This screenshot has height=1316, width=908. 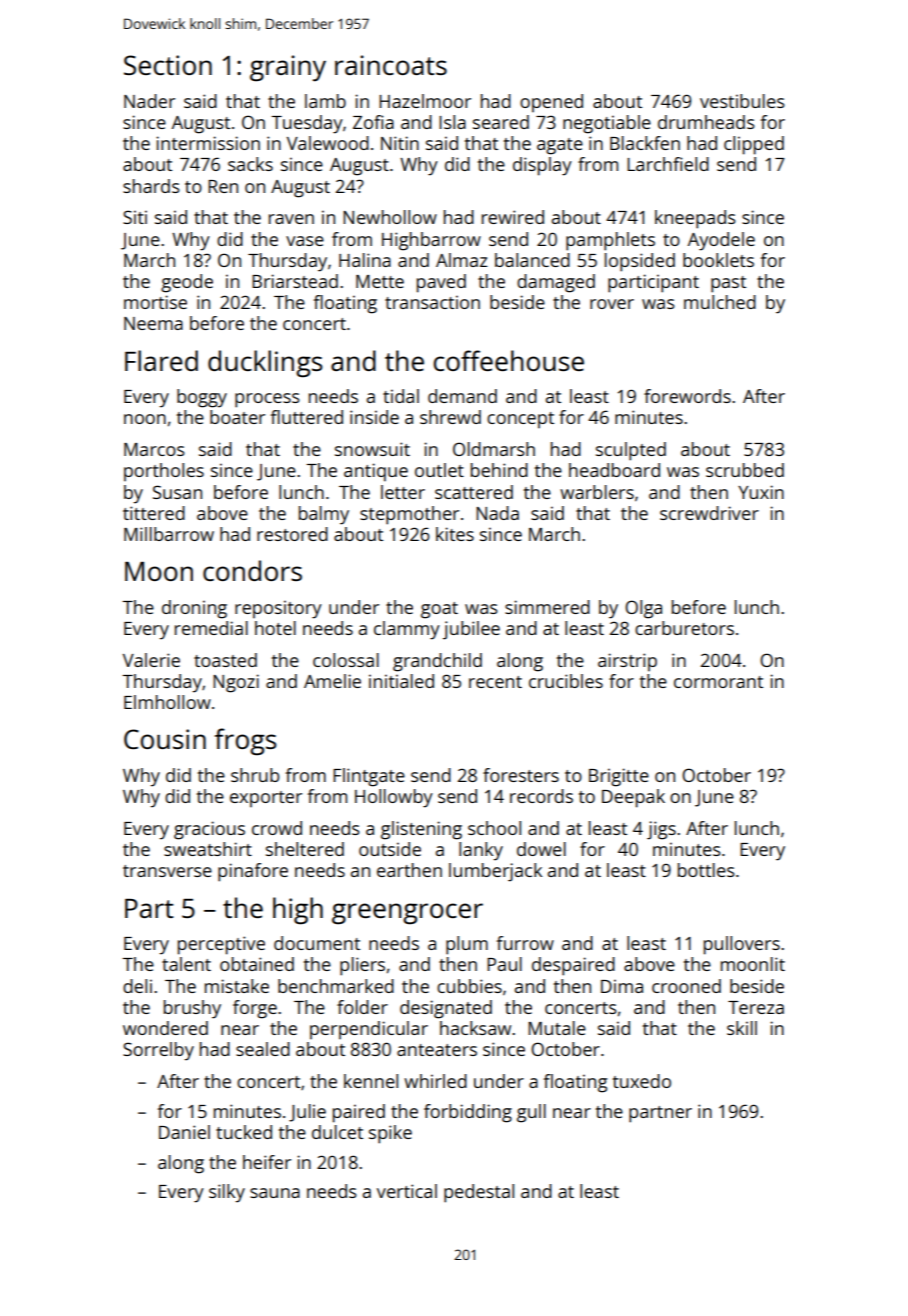 I want to click on mulched, so click(x=720, y=302).
